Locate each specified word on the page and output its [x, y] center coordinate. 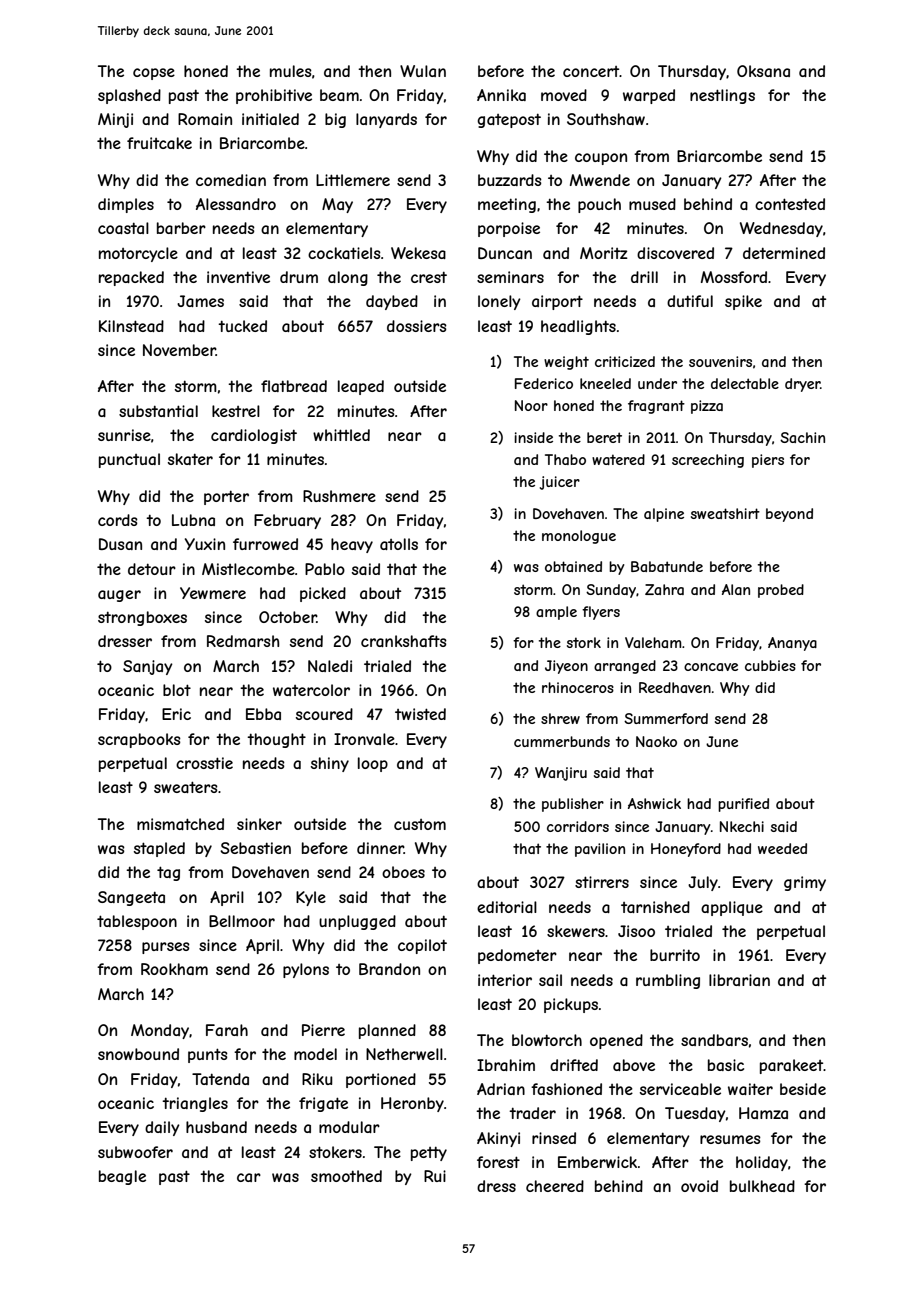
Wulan [423, 71]
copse [154, 74]
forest [498, 1162]
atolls [399, 544]
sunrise [124, 435]
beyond [789, 515]
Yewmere [213, 593]
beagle [122, 1177]
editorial [507, 907]
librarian [739, 980]
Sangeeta [131, 898]
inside [533, 437]
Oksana [763, 71]
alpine [664, 515]
